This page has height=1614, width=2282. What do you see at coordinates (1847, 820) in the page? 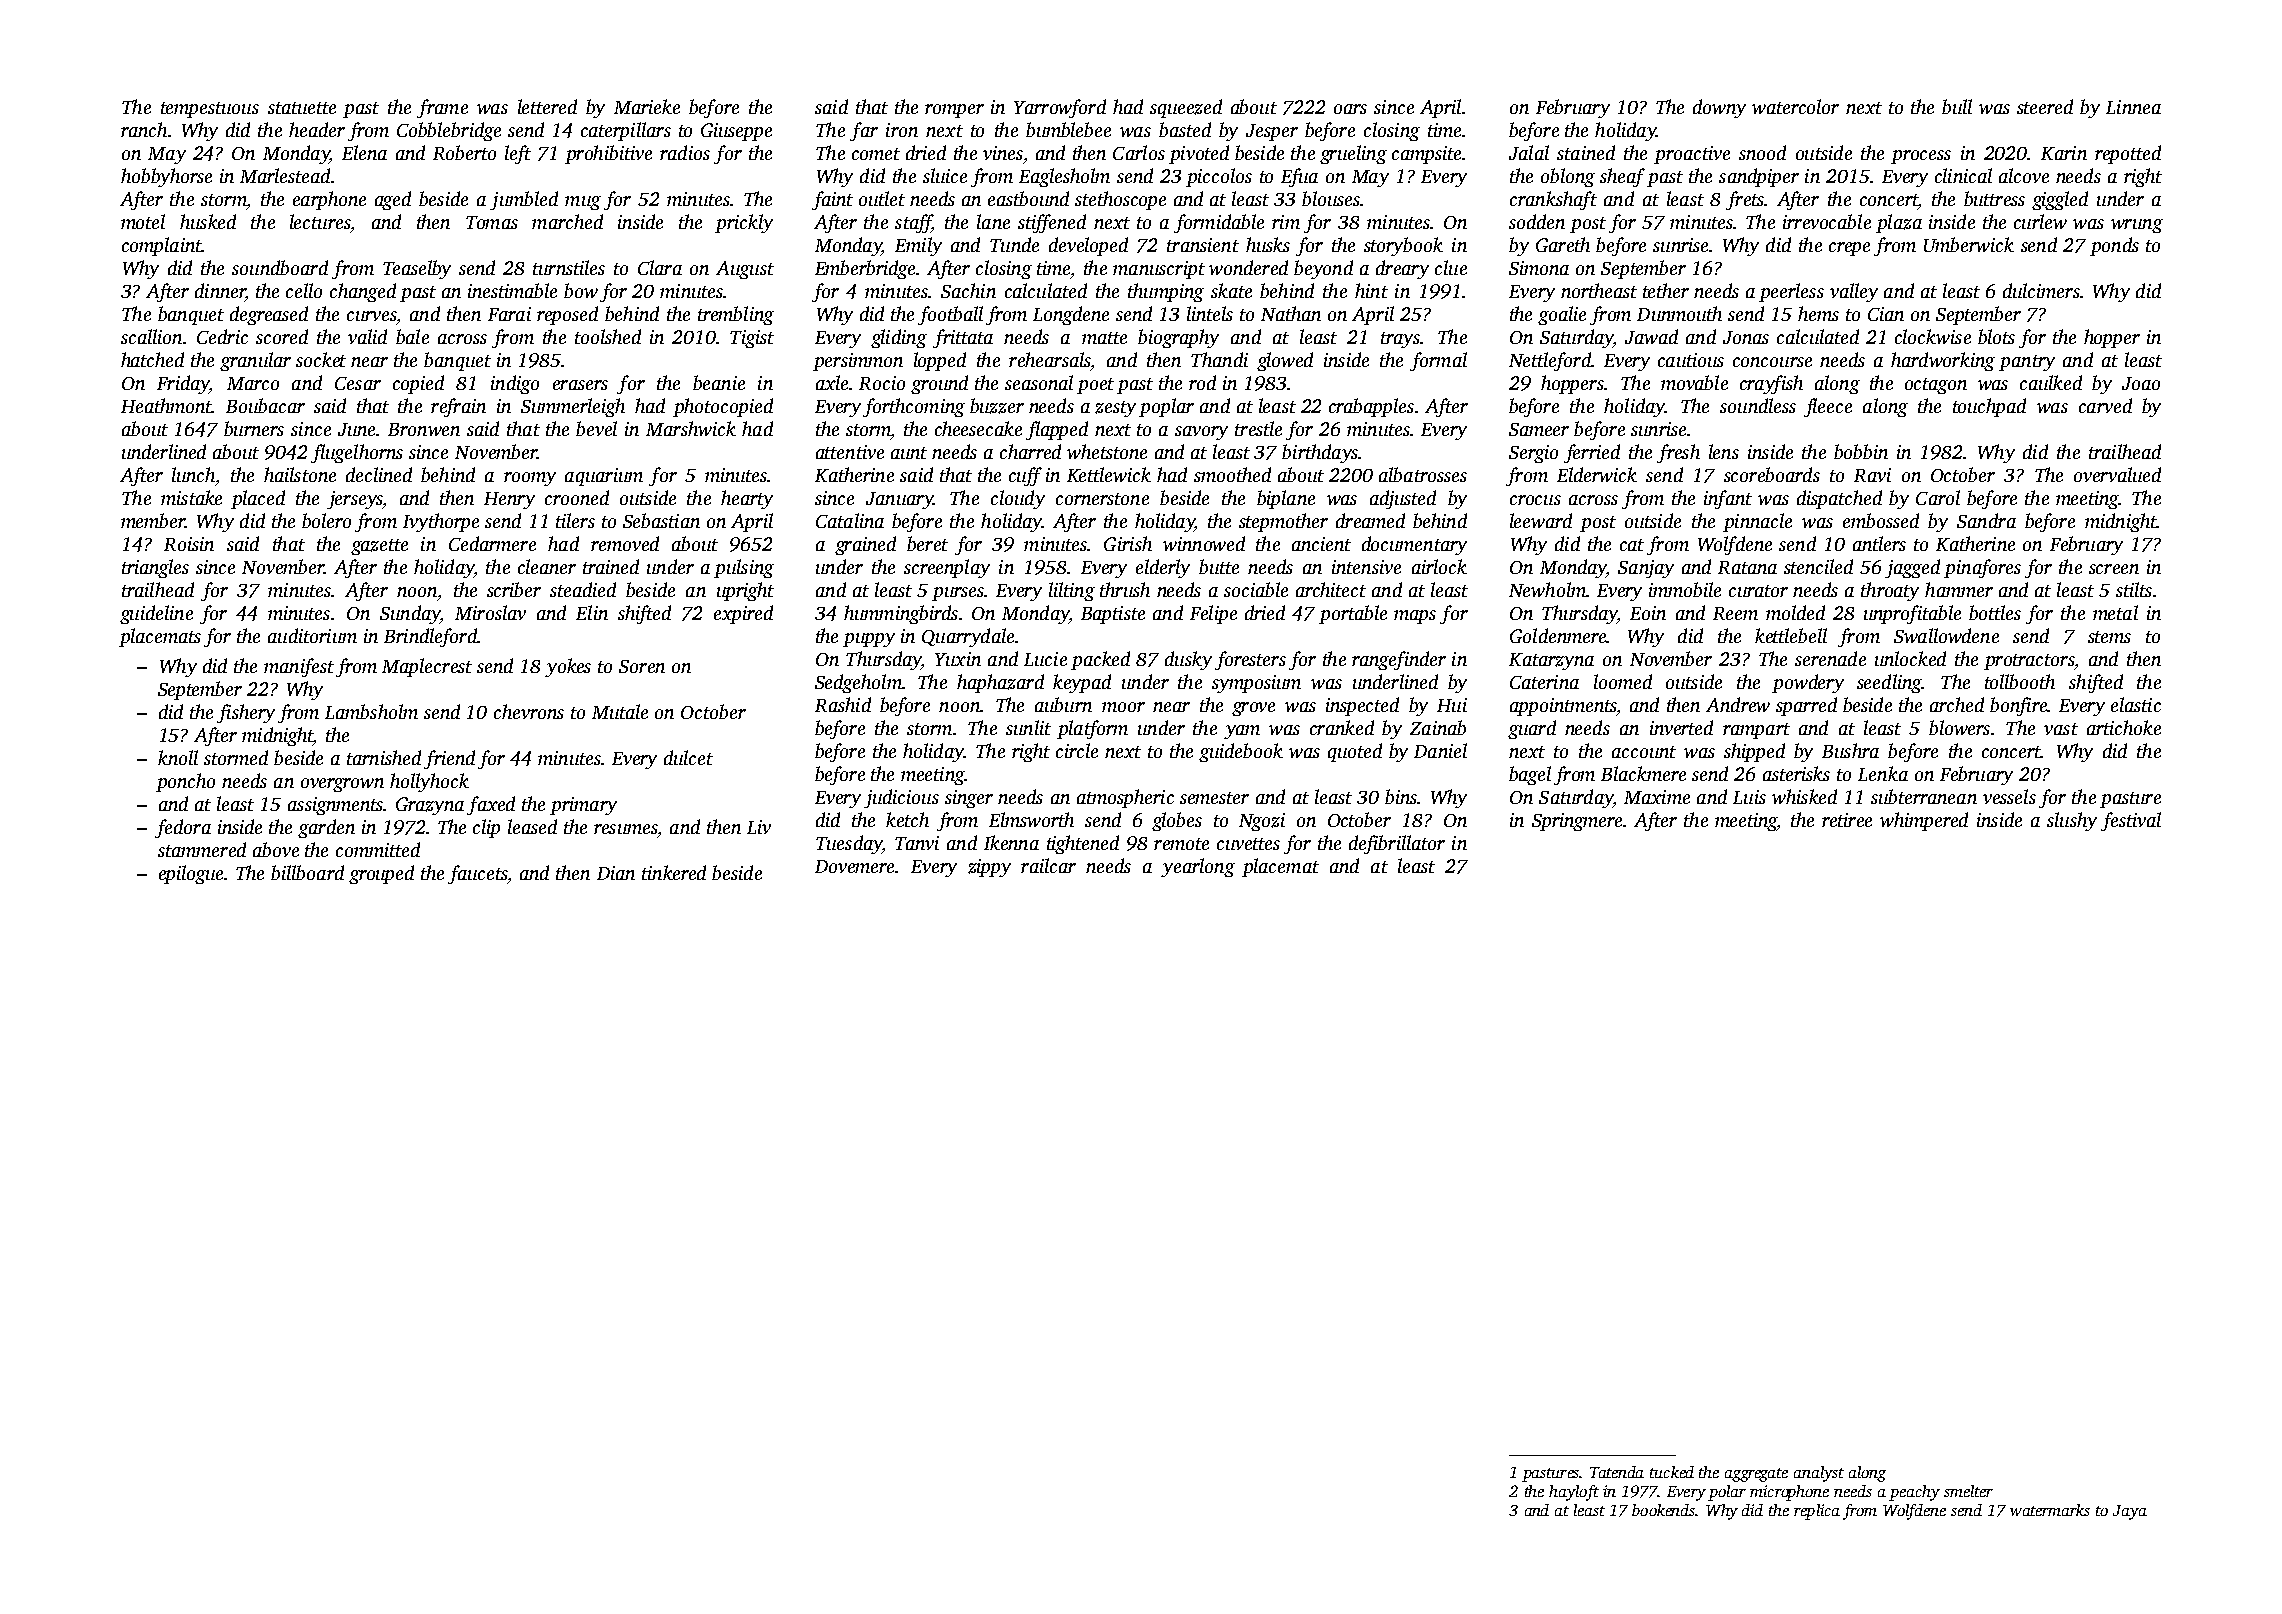
I see `retiree` at bounding box center [1847, 820].
